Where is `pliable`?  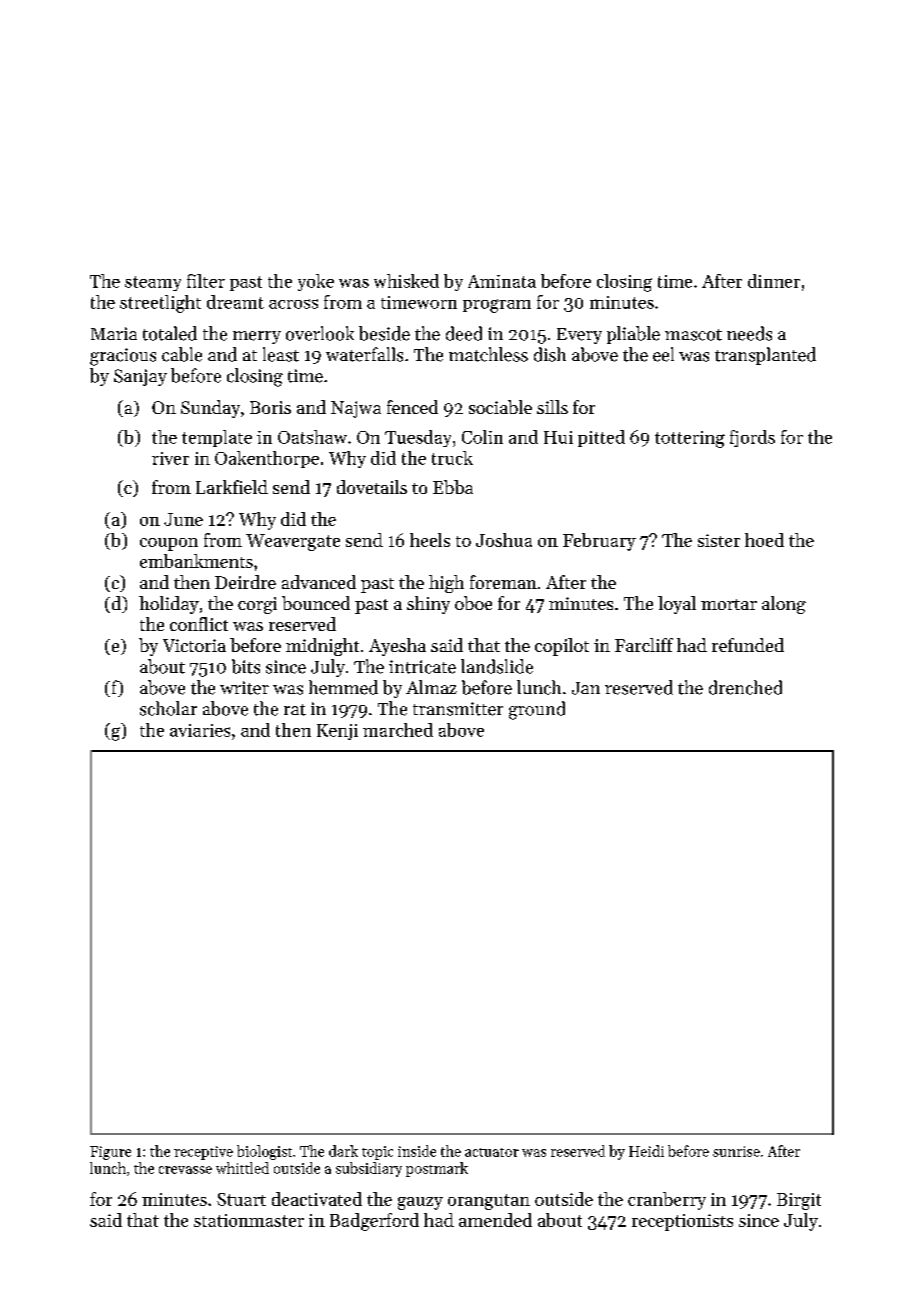
pliable is located at coordinates (633, 335).
